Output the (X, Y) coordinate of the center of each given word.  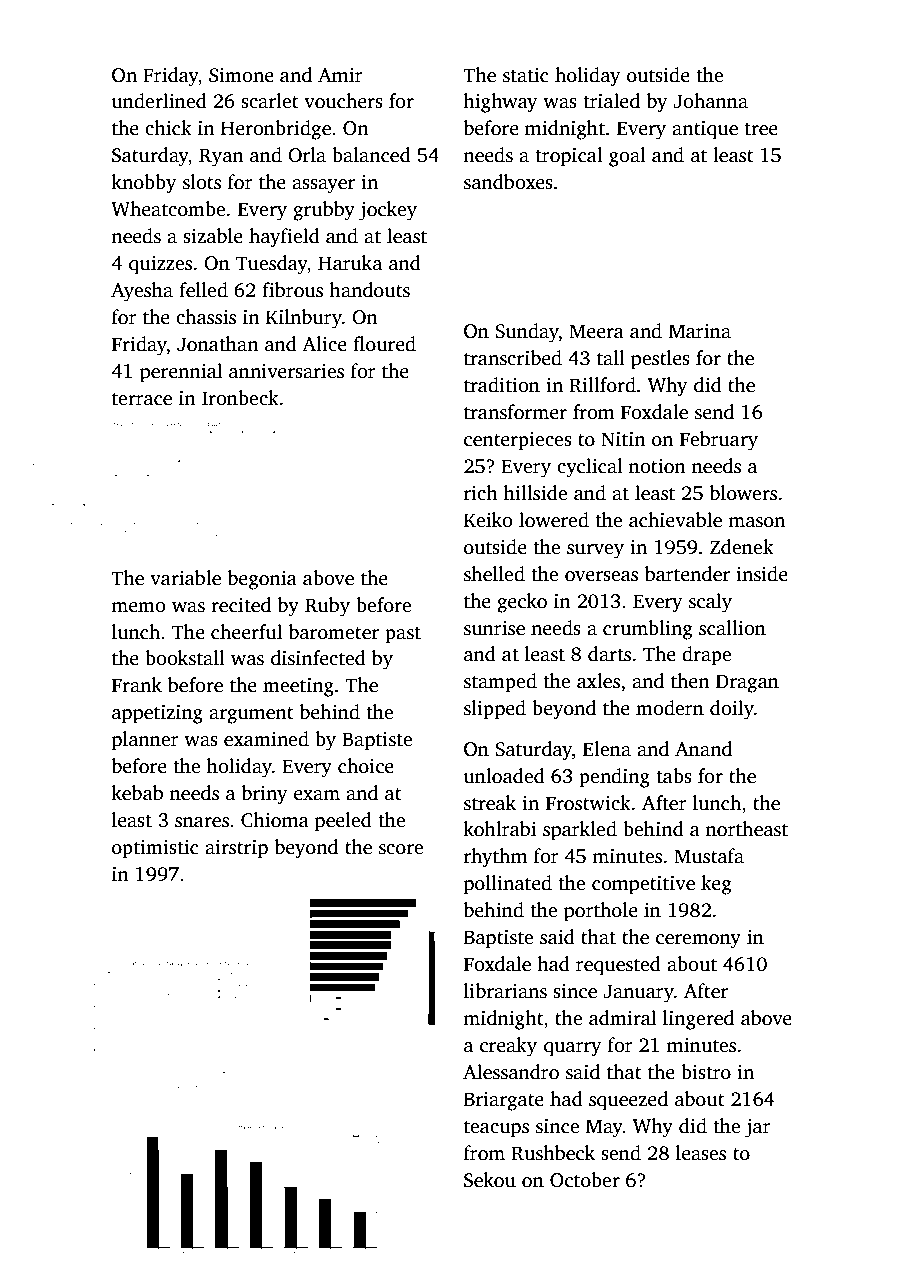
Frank (137, 685)
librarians (505, 991)
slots (202, 182)
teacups (496, 1129)
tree (761, 129)
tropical (569, 157)
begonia (262, 580)
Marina (700, 331)
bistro (706, 1072)
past (403, 635)
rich (480, 493)
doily (732, 710)
